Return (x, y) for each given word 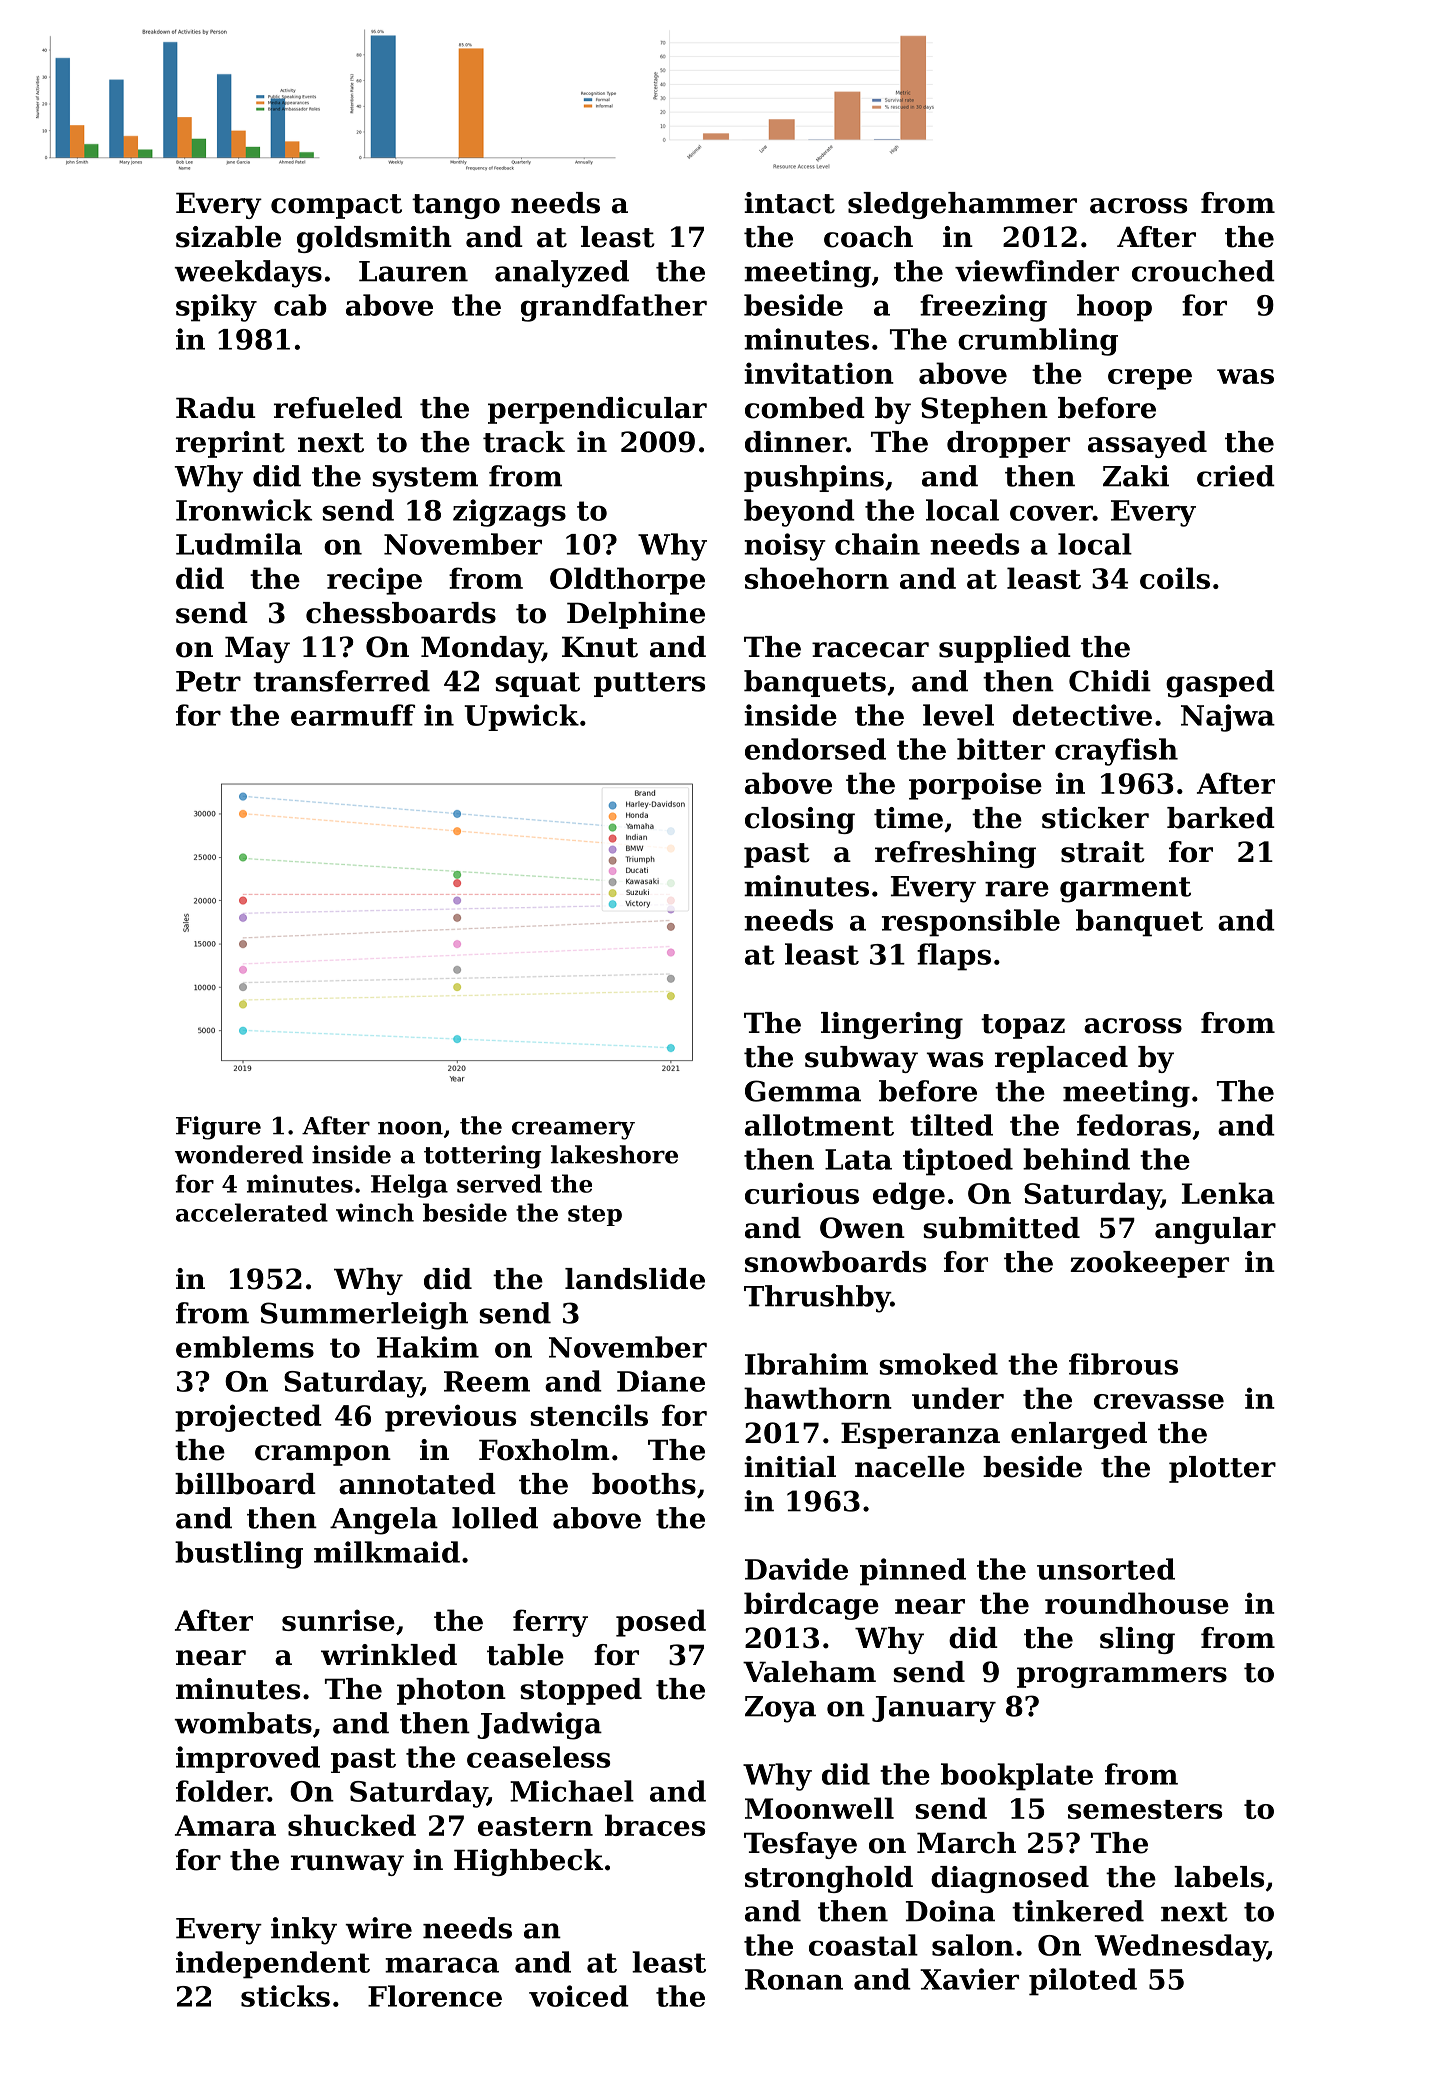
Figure (218, 1128)
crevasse (1159, 1401)
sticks (285, 1996)
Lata (858, 1159)
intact (789, 203)
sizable (228, 237)
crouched (1203, 271)
